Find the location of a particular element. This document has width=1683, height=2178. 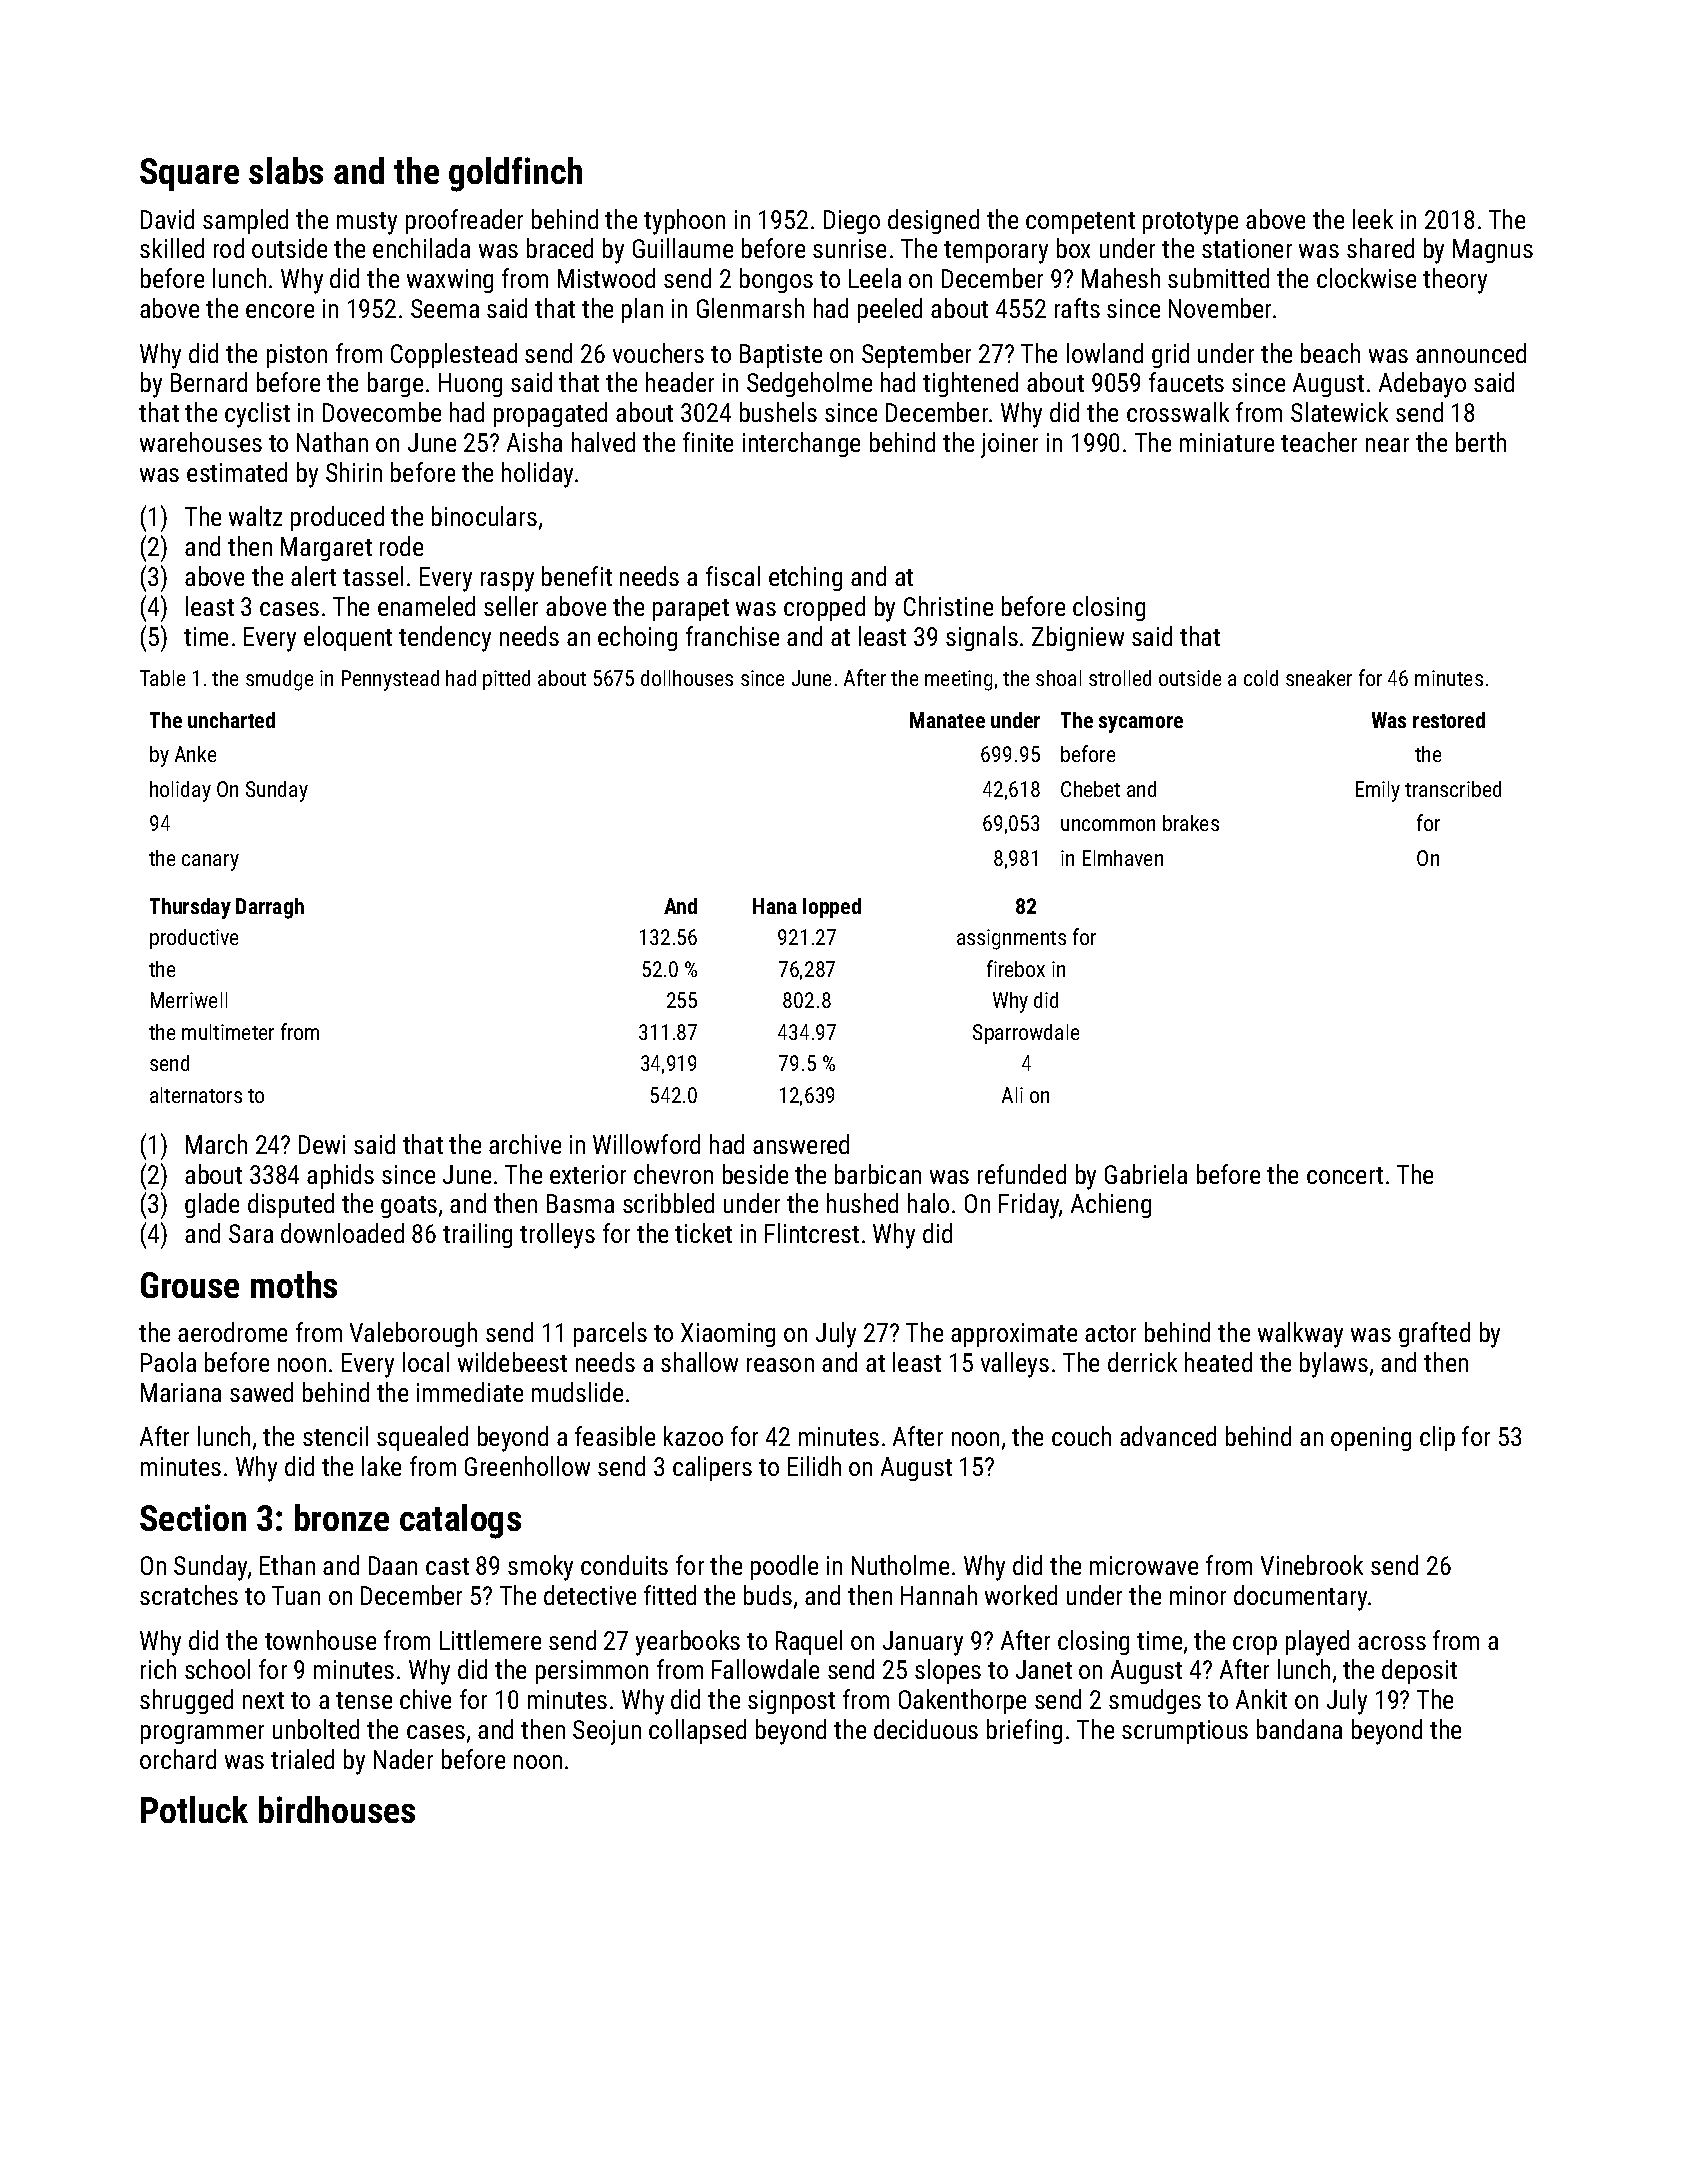

Darragh is located at coordinates (270, 908).
